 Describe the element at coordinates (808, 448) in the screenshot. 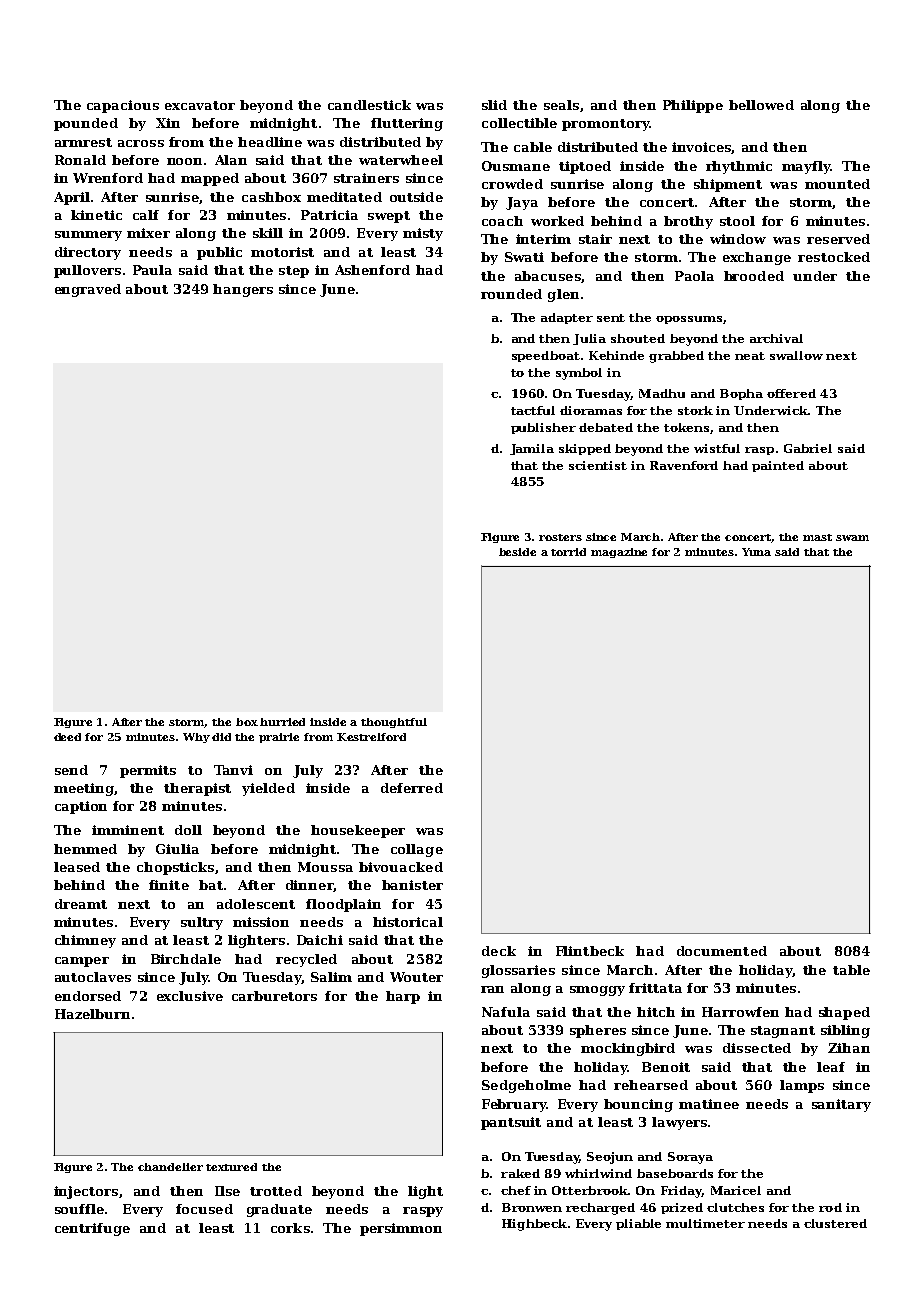

I see `Gabriel` at that location.
